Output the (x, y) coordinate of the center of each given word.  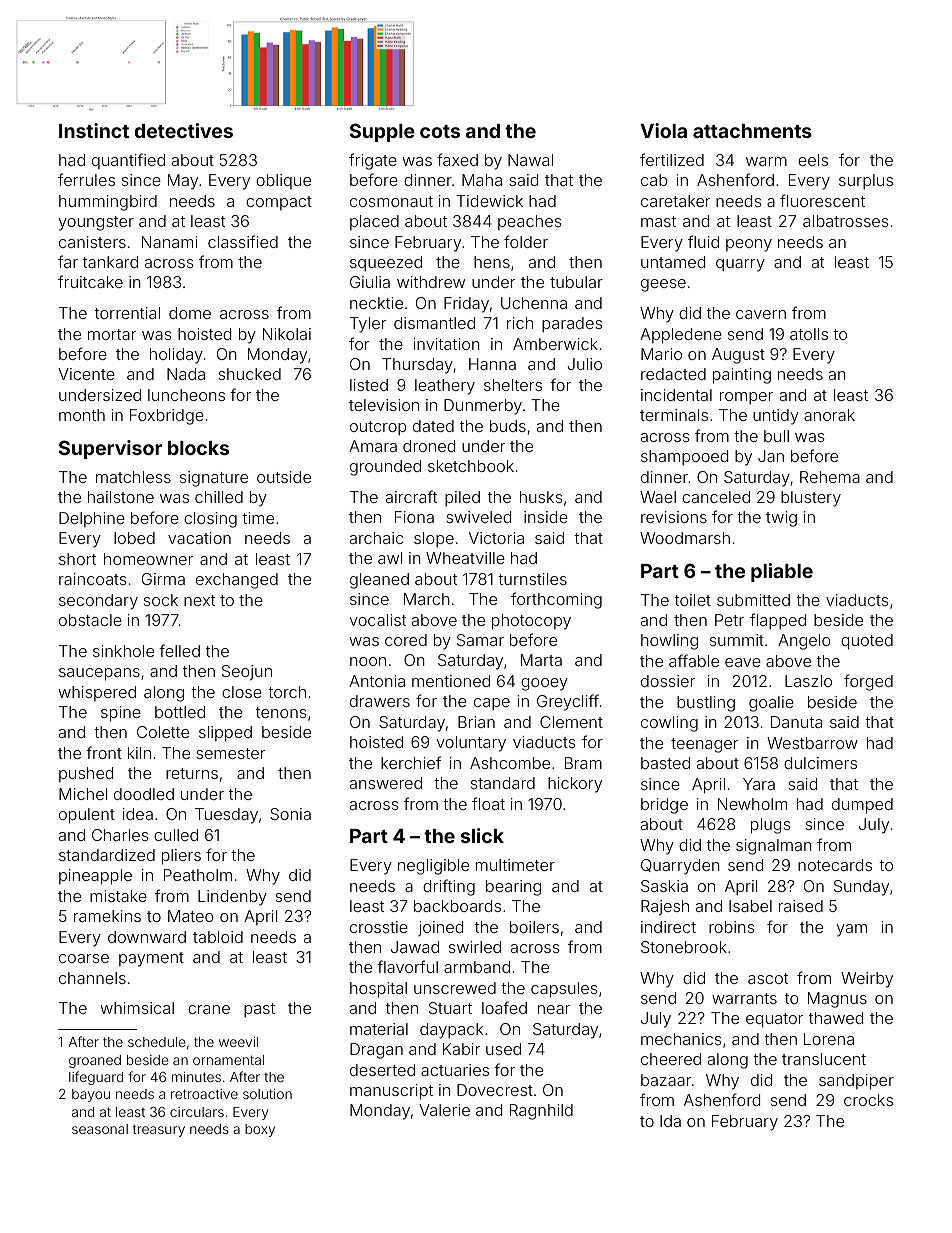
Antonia (377, 681)
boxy (260, 1130)
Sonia (290, 814)
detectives (184, 130)
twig (781, 519)
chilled (219, 497)
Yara (759, 784)
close (242, 692)
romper (746, 398)
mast (658, 221)
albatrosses (846, 221)
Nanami (169, 242)
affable (694, 660)
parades (572, 324)
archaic (376, 538)
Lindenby (232, 898)
